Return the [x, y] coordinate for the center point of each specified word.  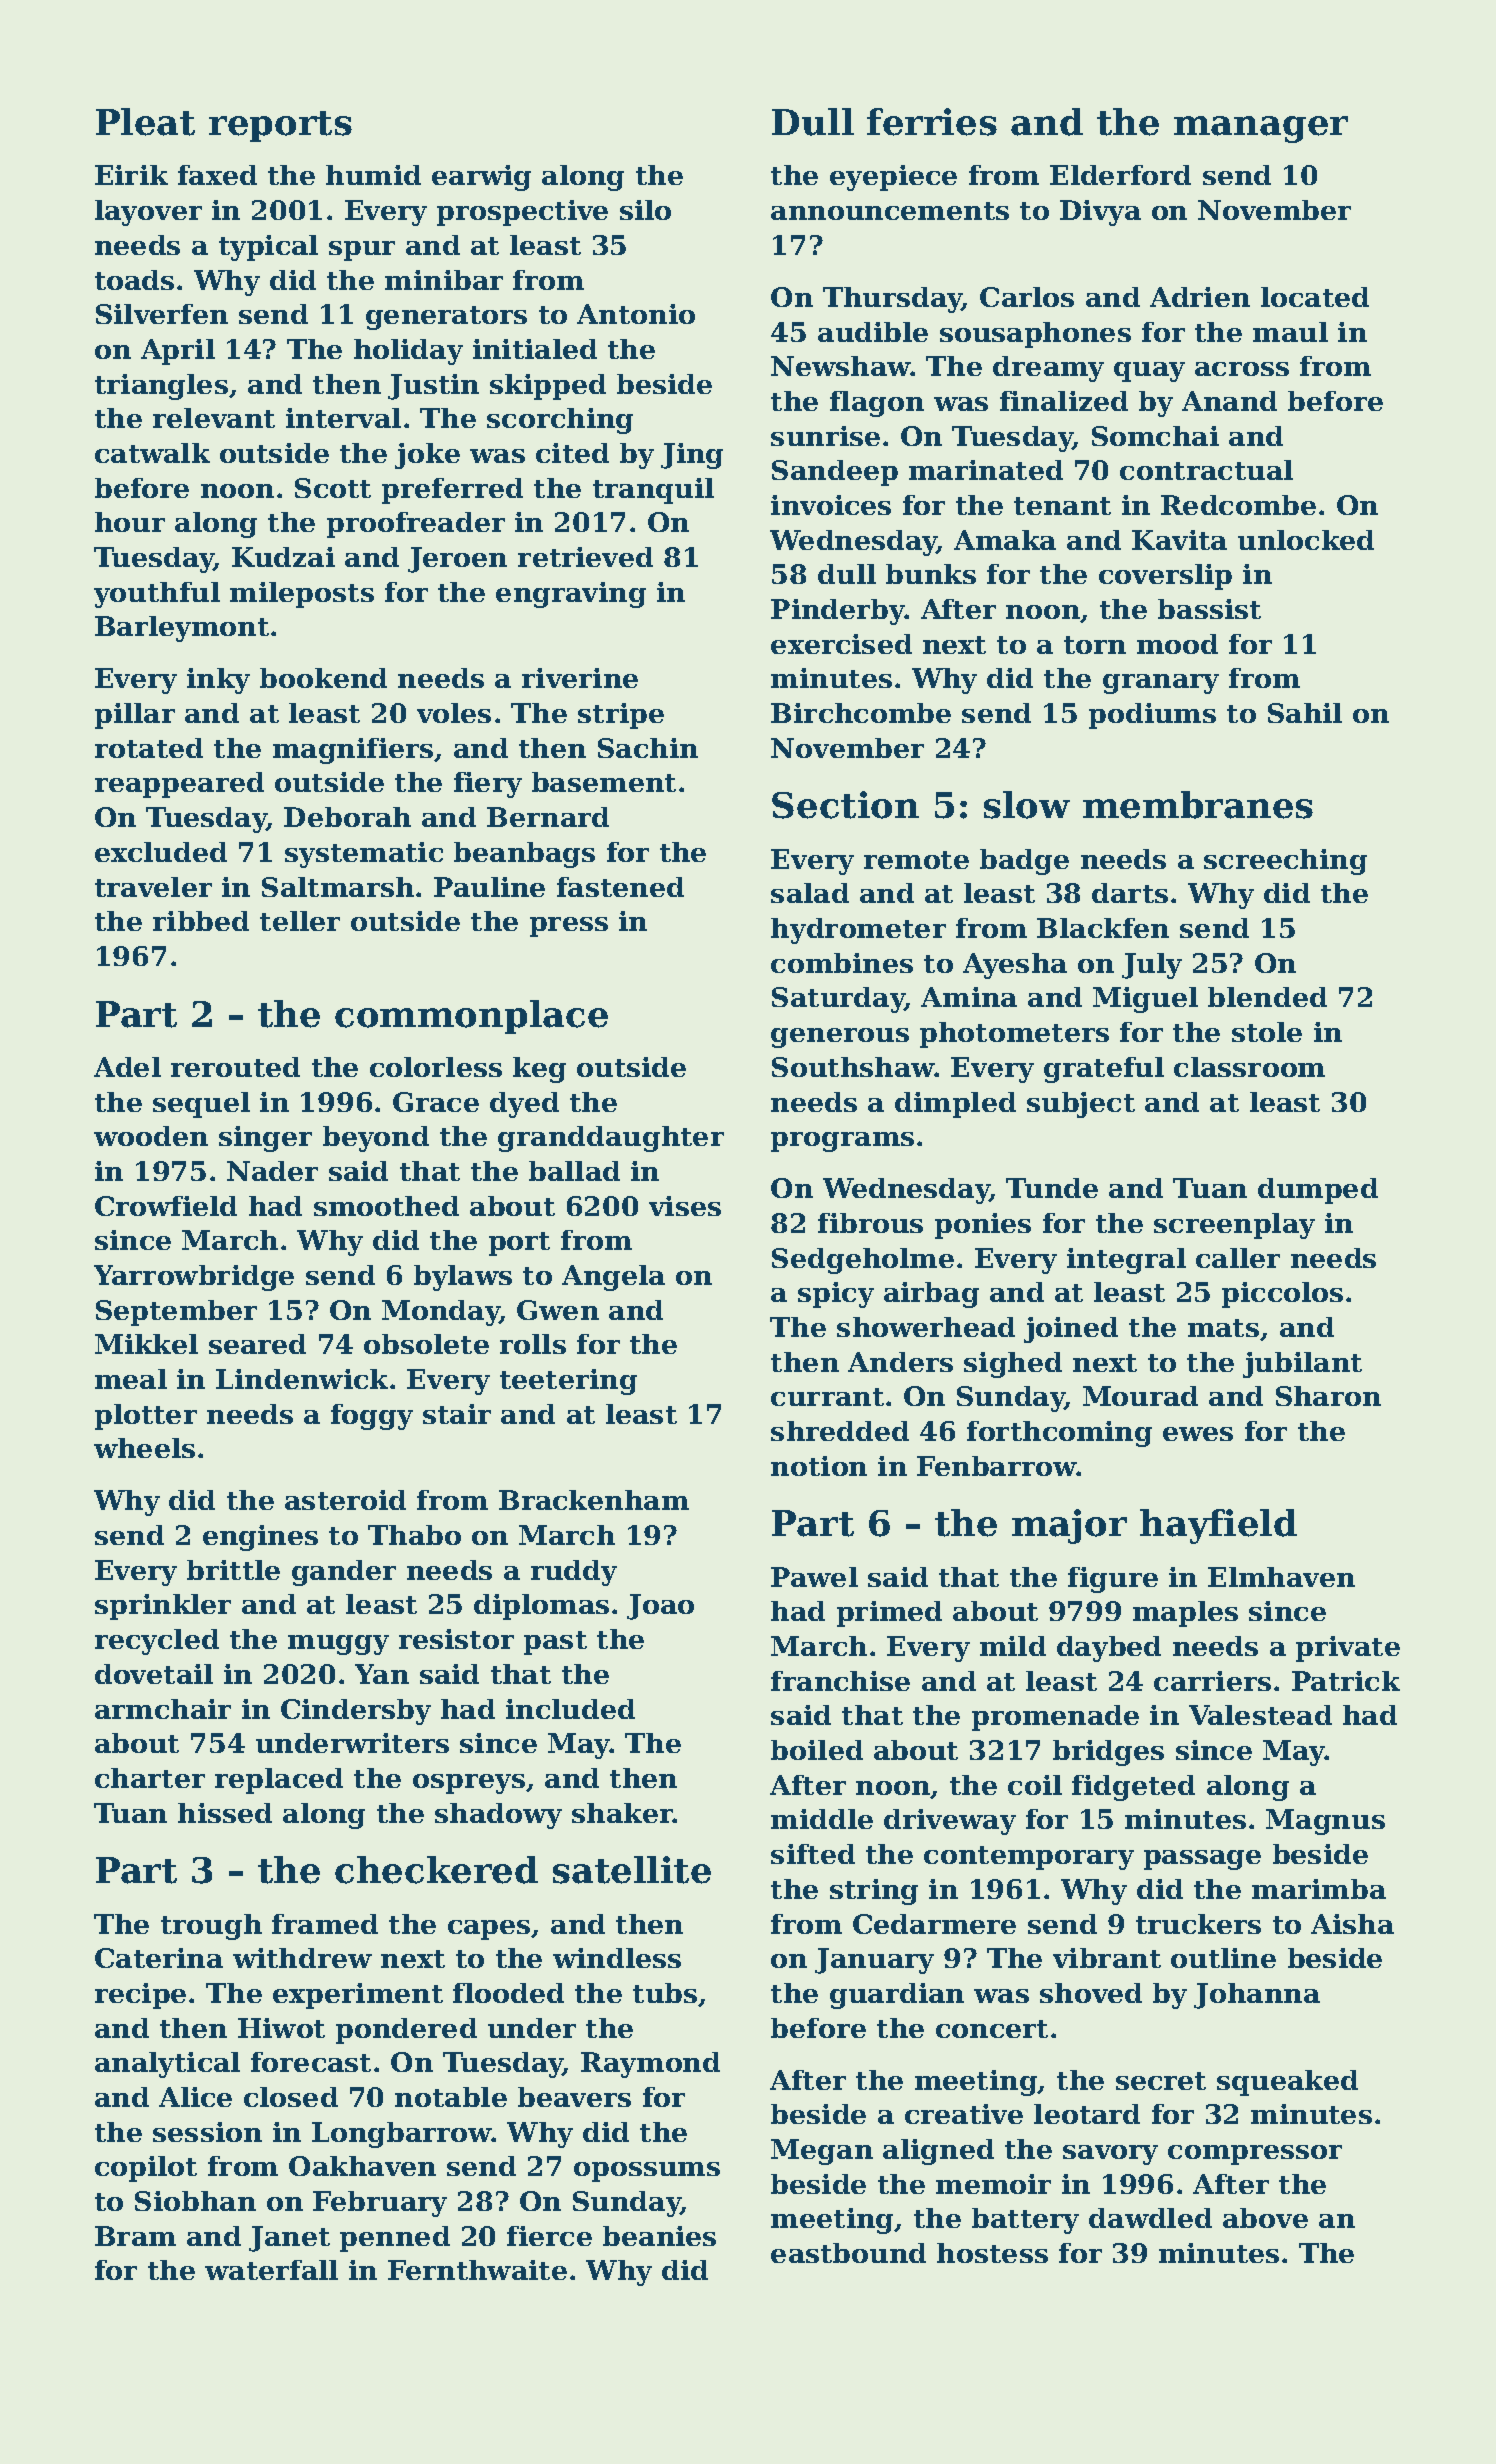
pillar [135, 716]
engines [260, 1538]
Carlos [1027, 297]
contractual [1206, 470]
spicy [836, 1295]
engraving [571, 595]
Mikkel [146, 1344]
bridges [1108, 1753]
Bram [135, 2236]
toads [134, 280]
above [1265, 2218]
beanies [659, 2236]
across [1242, 369]
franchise [840, 1681]
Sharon [1328, 1396]
